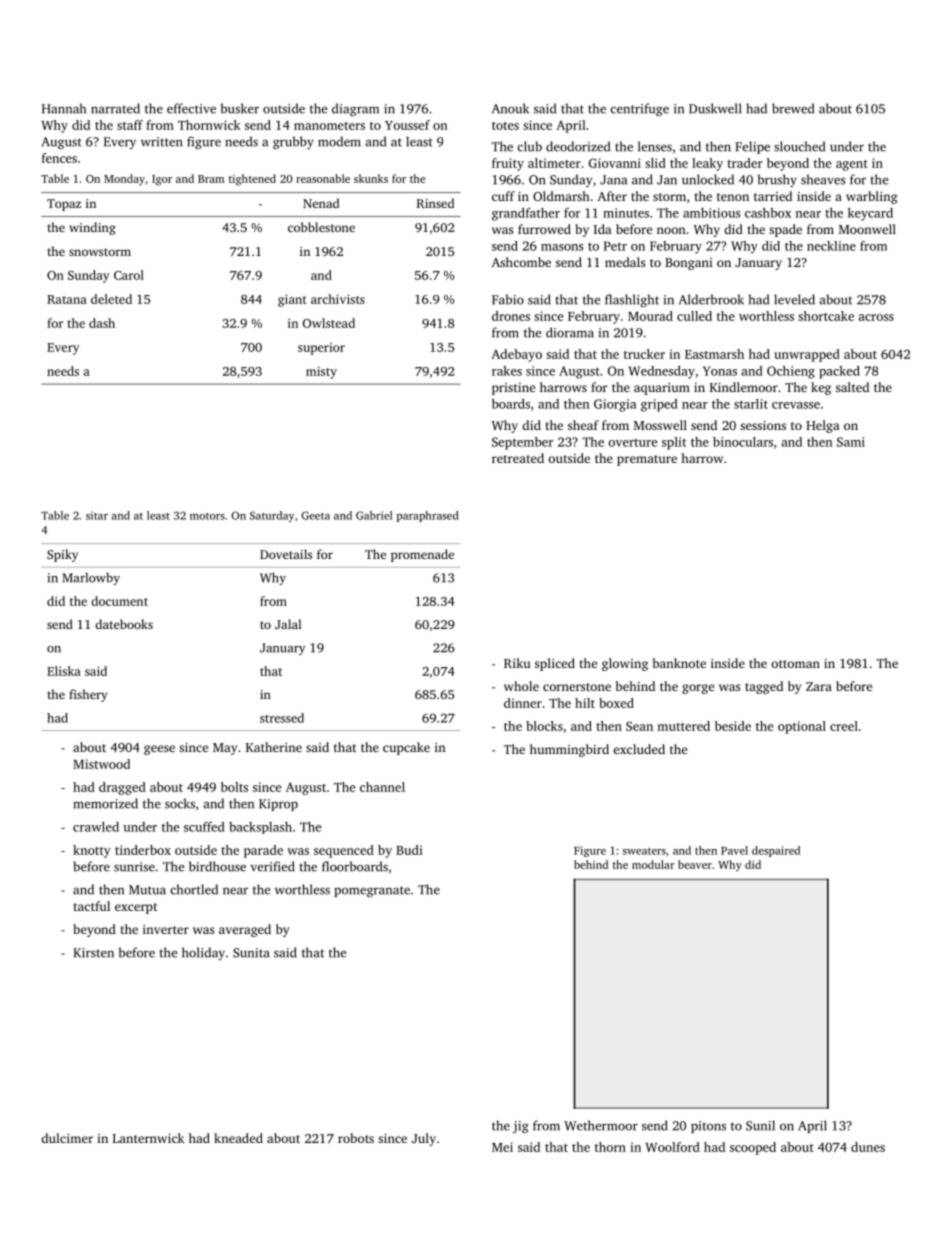  I want to click on Sunita, so click(251, 953).
